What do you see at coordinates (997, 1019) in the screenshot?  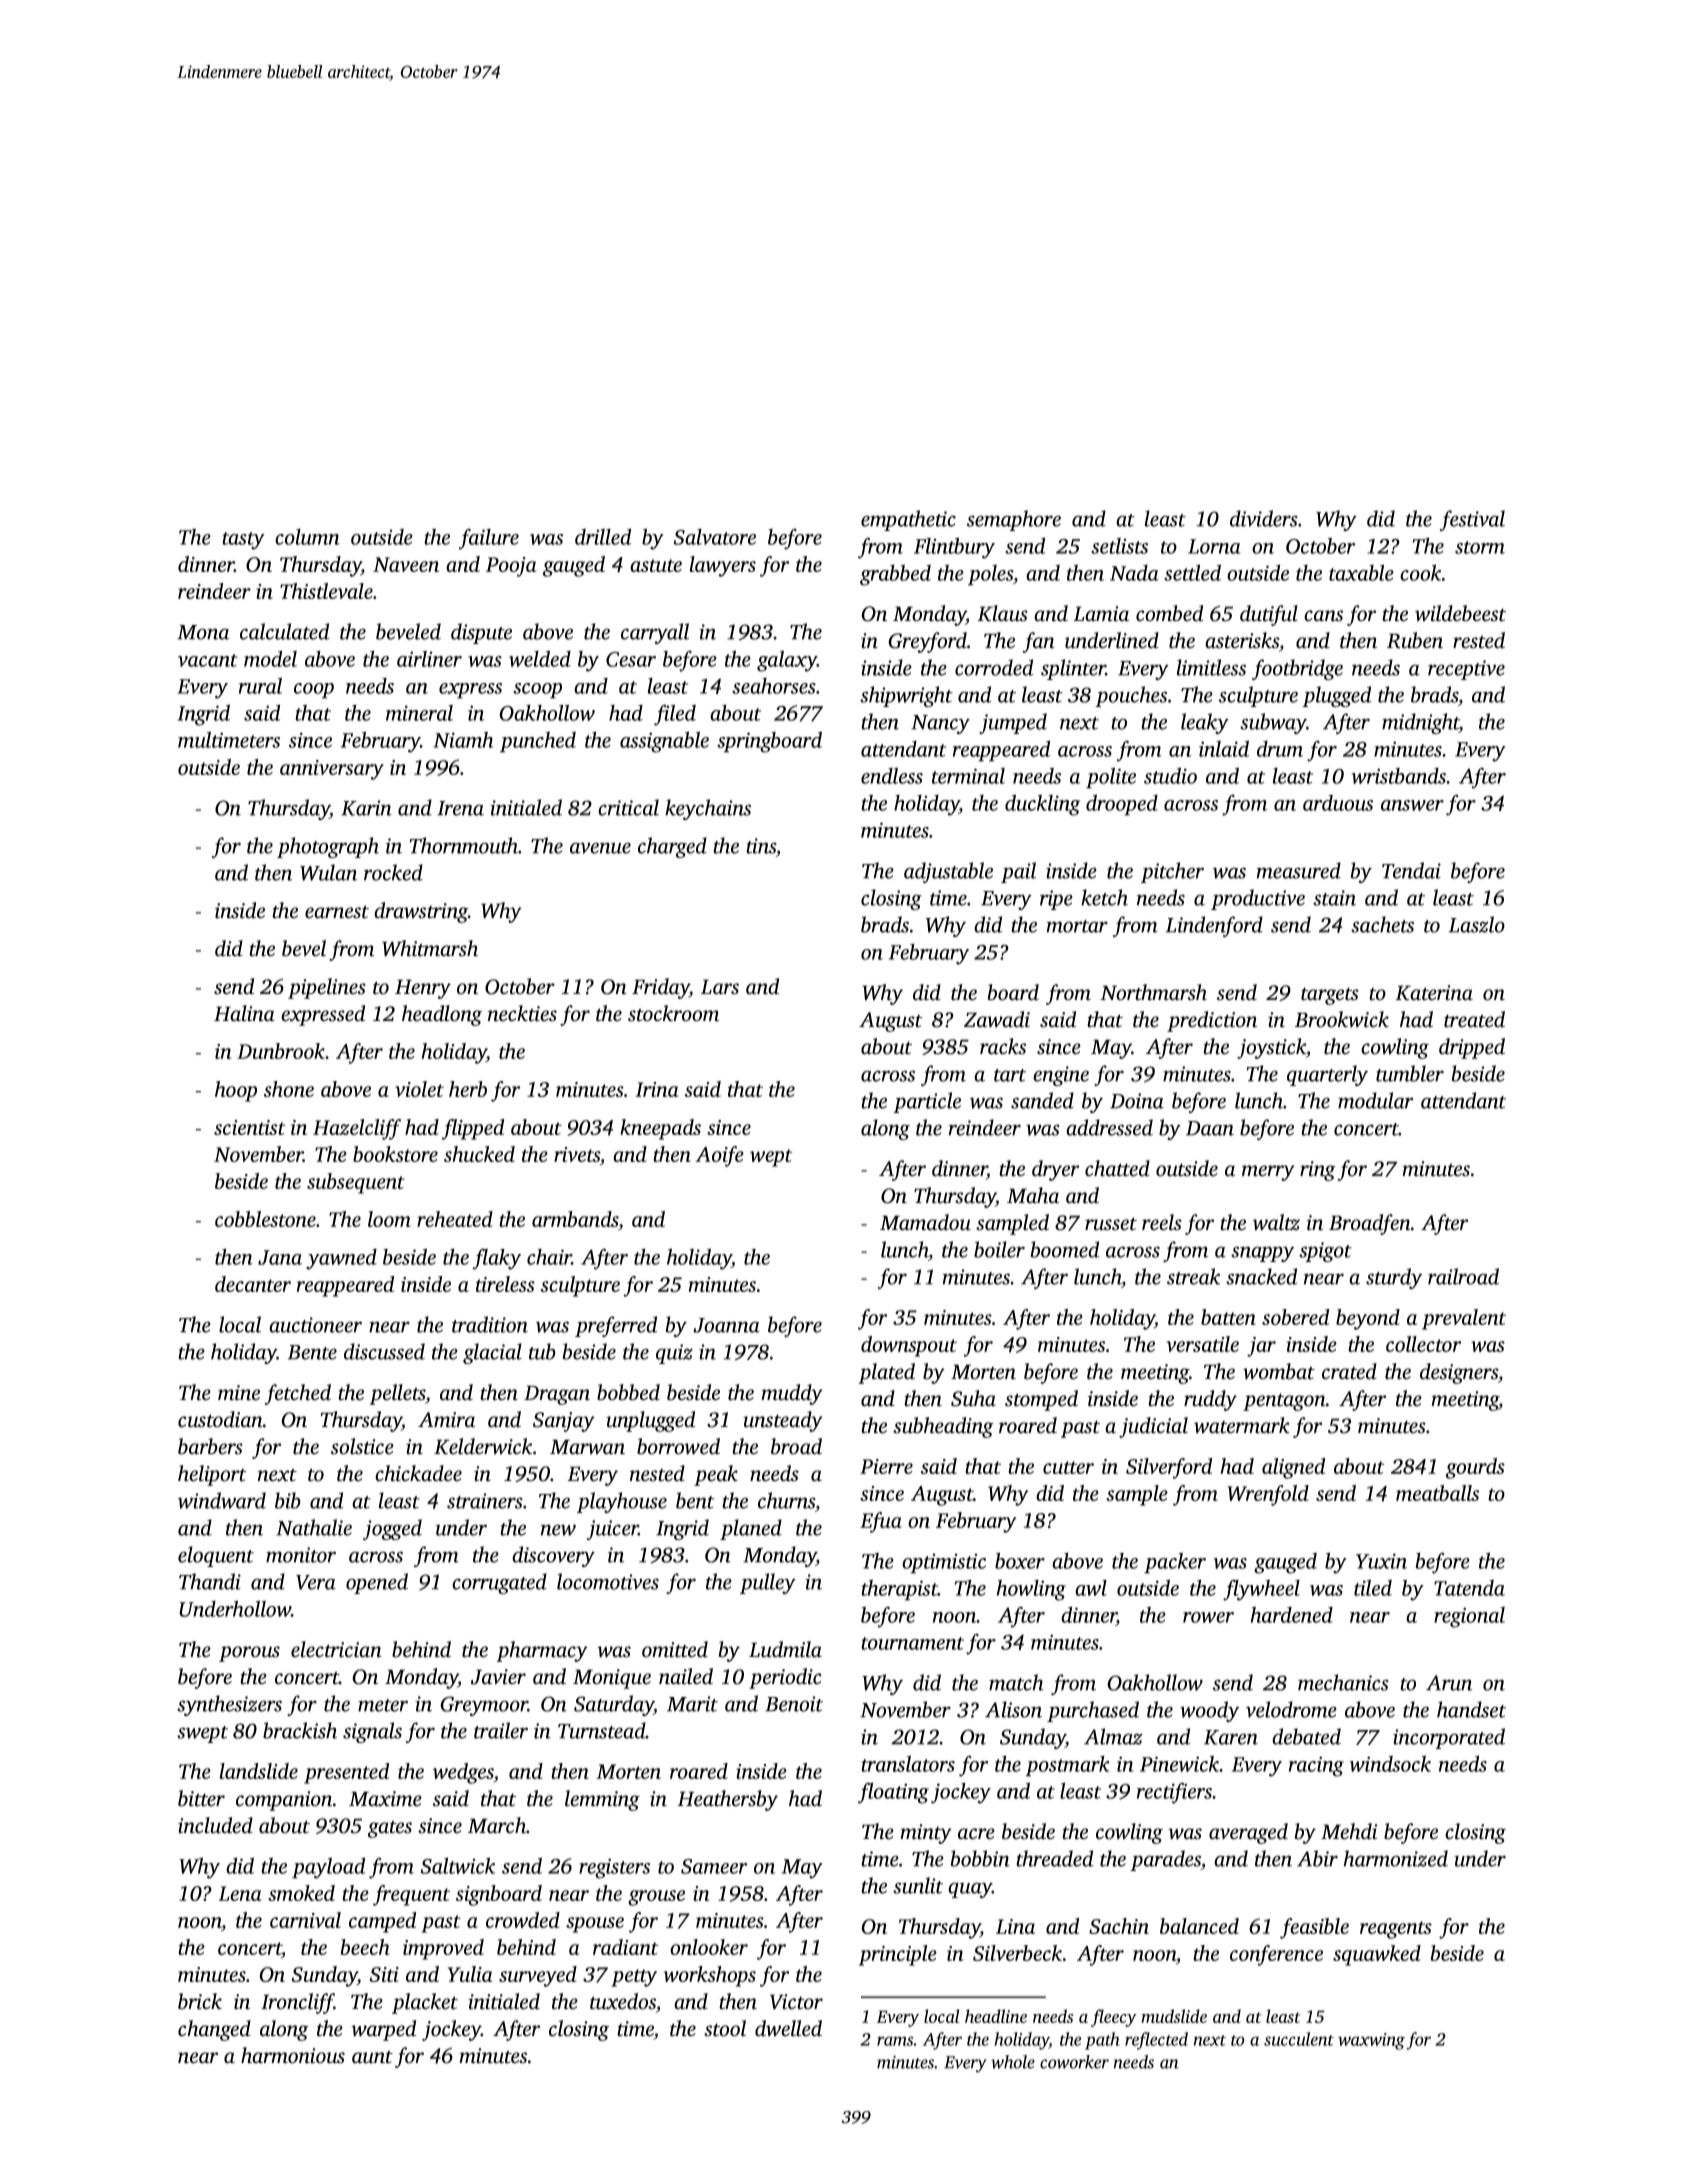 I see `Zawadi` at bounding box center [997, 1019].
